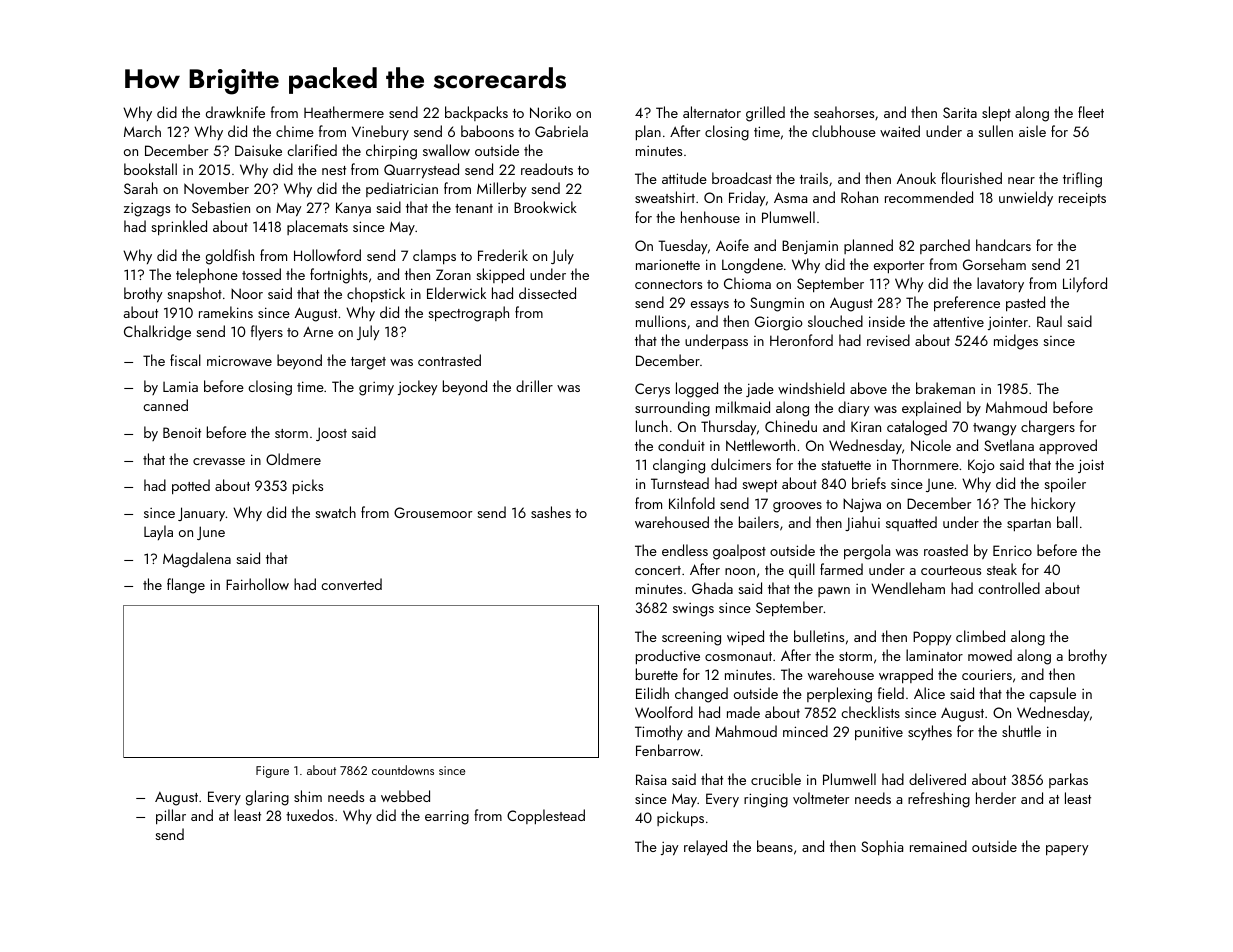 This page has height=952, width=1233. What do you see at coordinates (216, 188) in the page?
I see `November` at bounding box center [216, 188].
